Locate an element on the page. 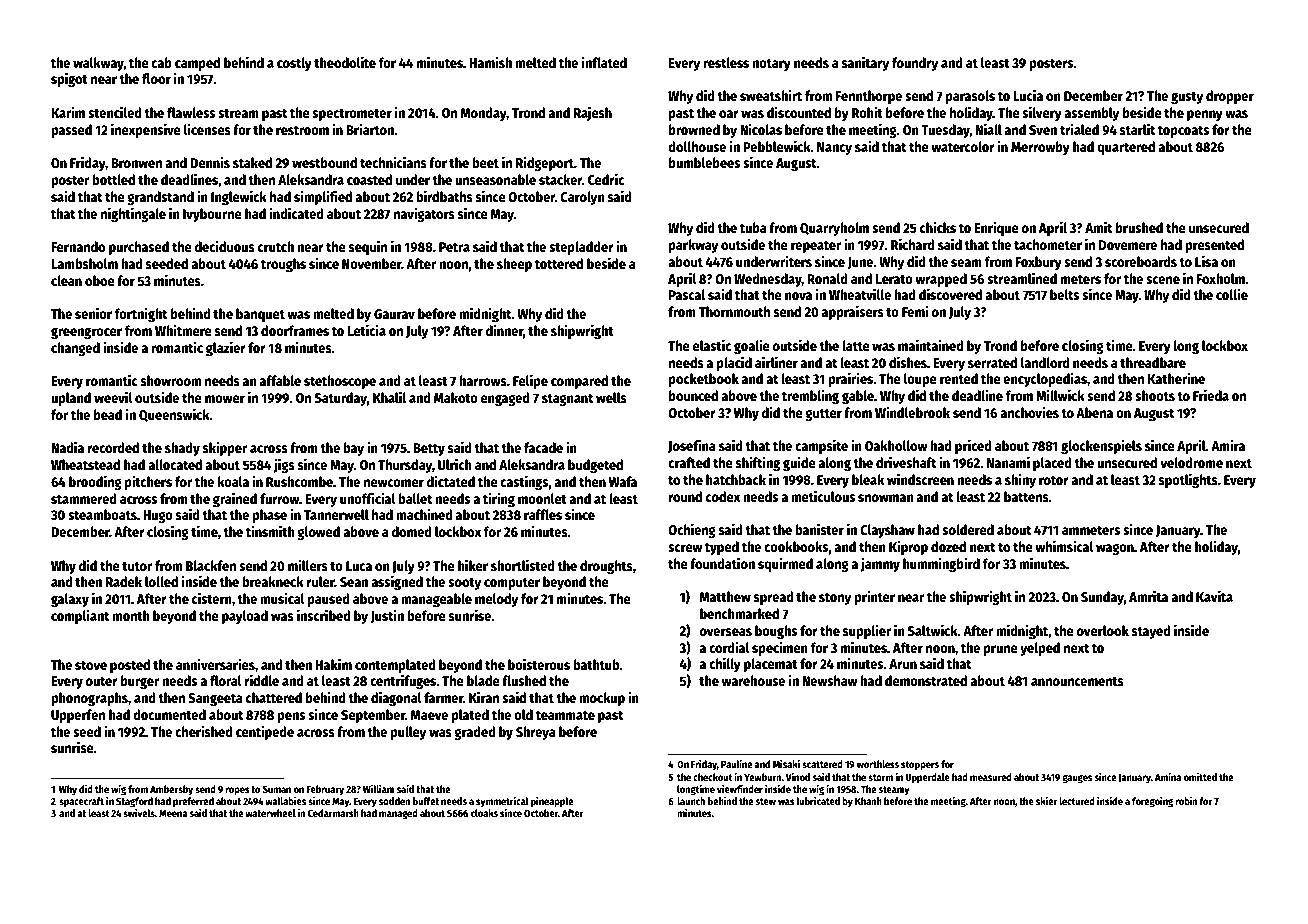 The image size is (1308, 924). prairies is located at coordinates (850, 379).
